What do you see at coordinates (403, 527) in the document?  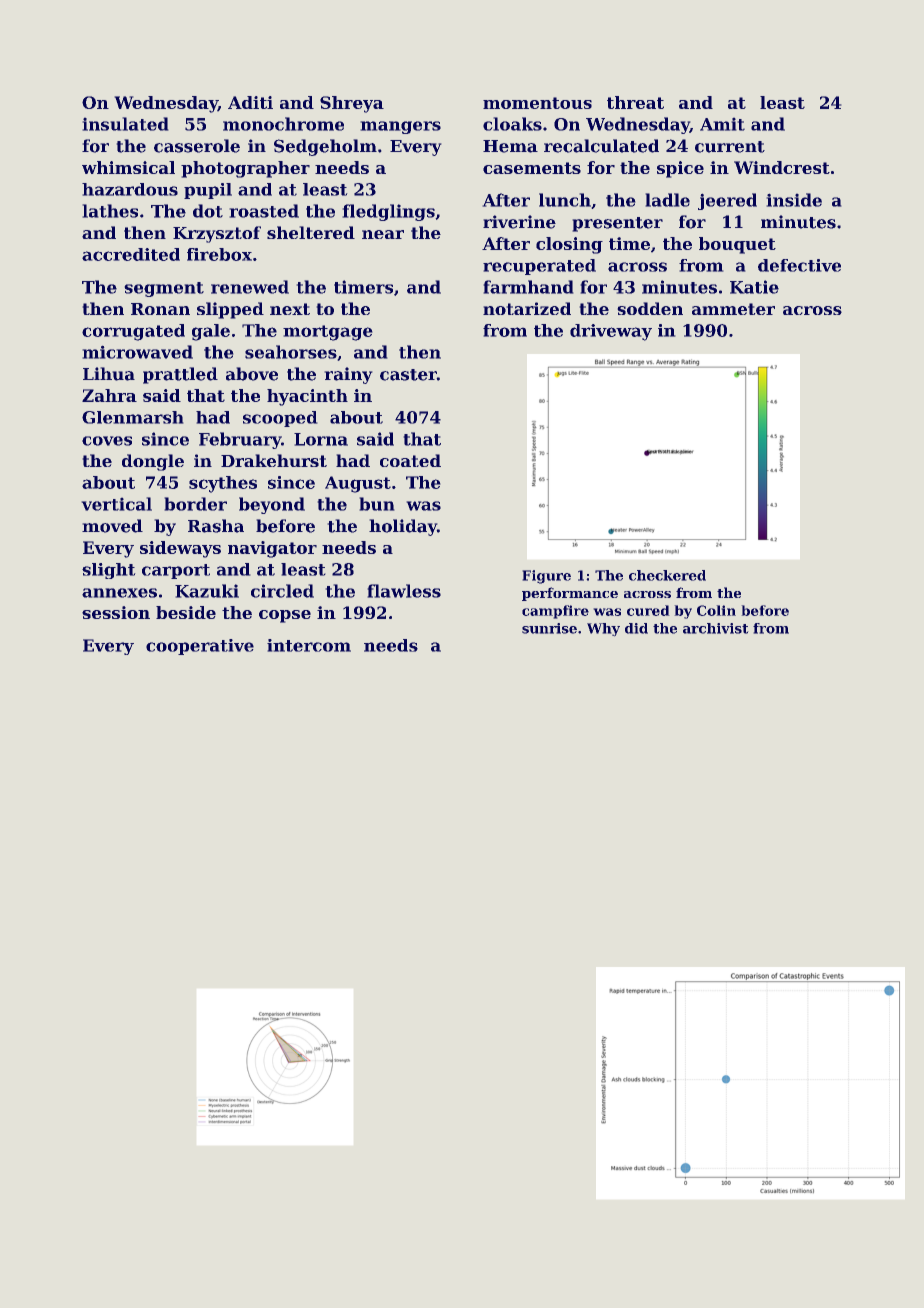 I see `holiday` at bounding box center [403, 527].
